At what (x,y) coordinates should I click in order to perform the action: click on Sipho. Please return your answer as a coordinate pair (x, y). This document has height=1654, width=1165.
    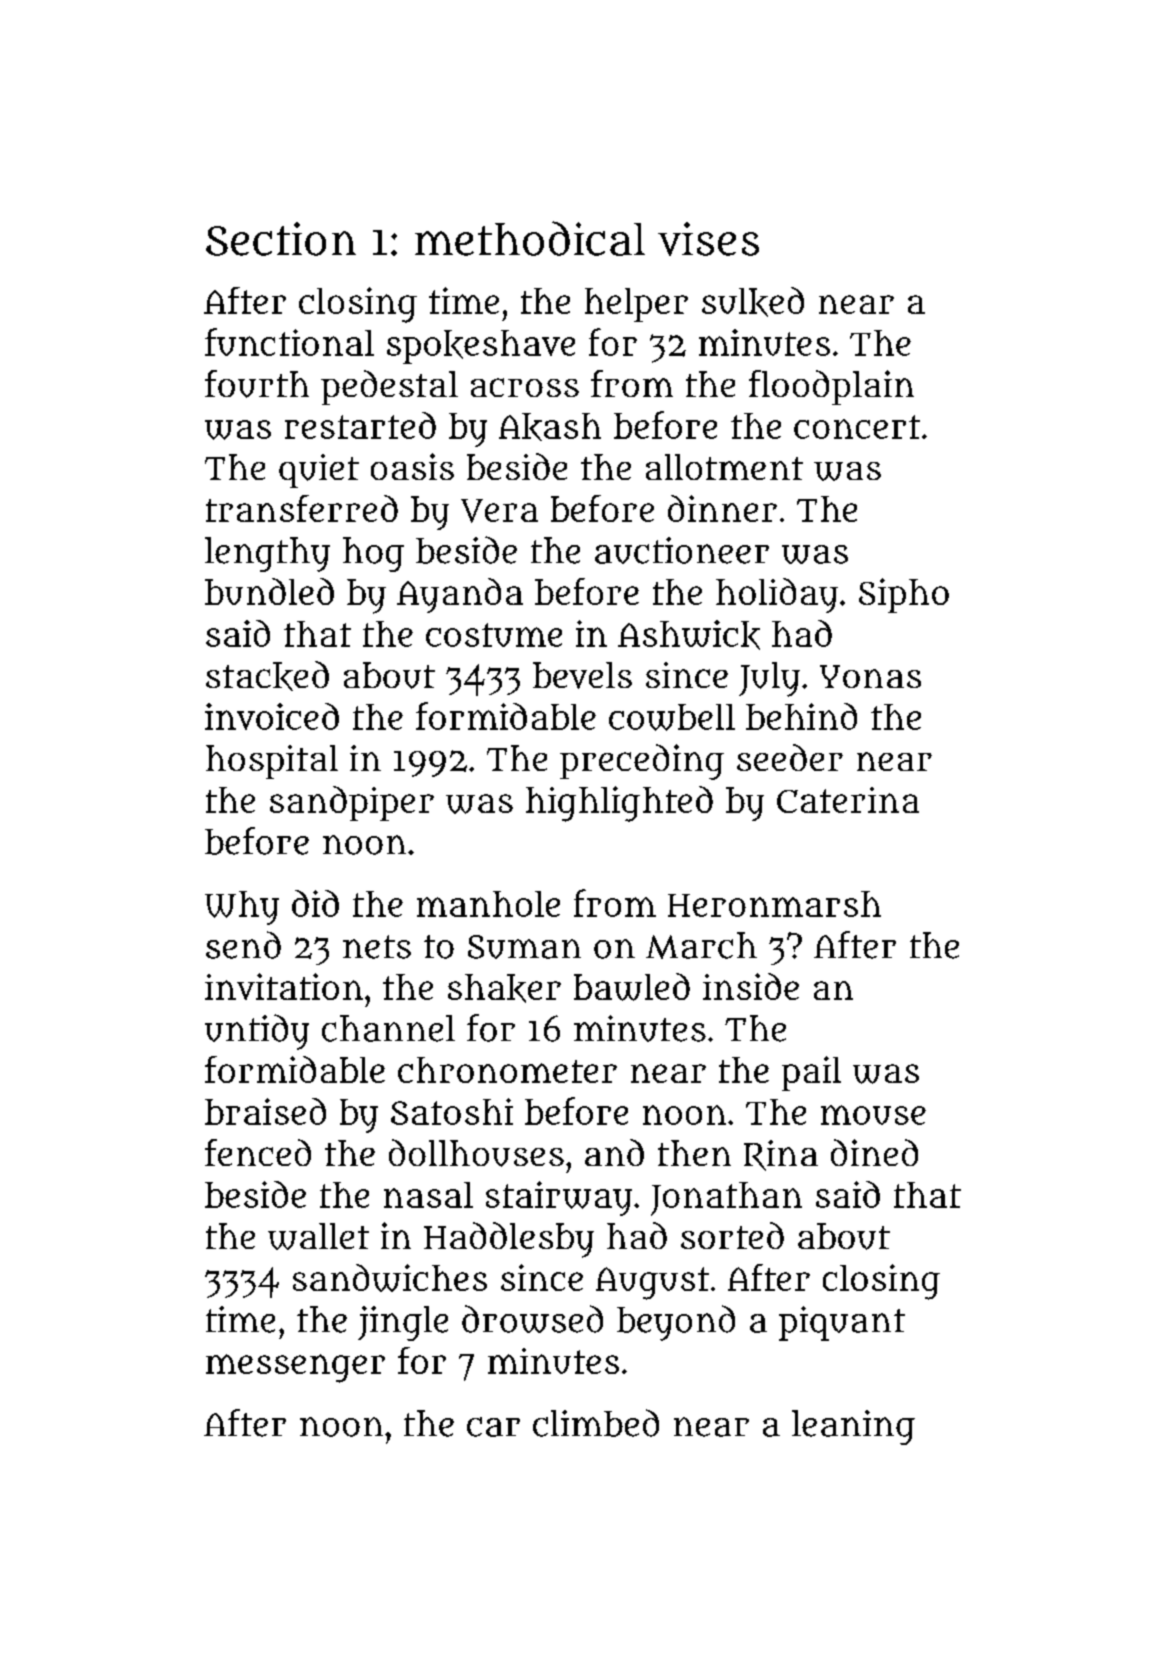
    Looking at the image, I should click on (904, 595).
